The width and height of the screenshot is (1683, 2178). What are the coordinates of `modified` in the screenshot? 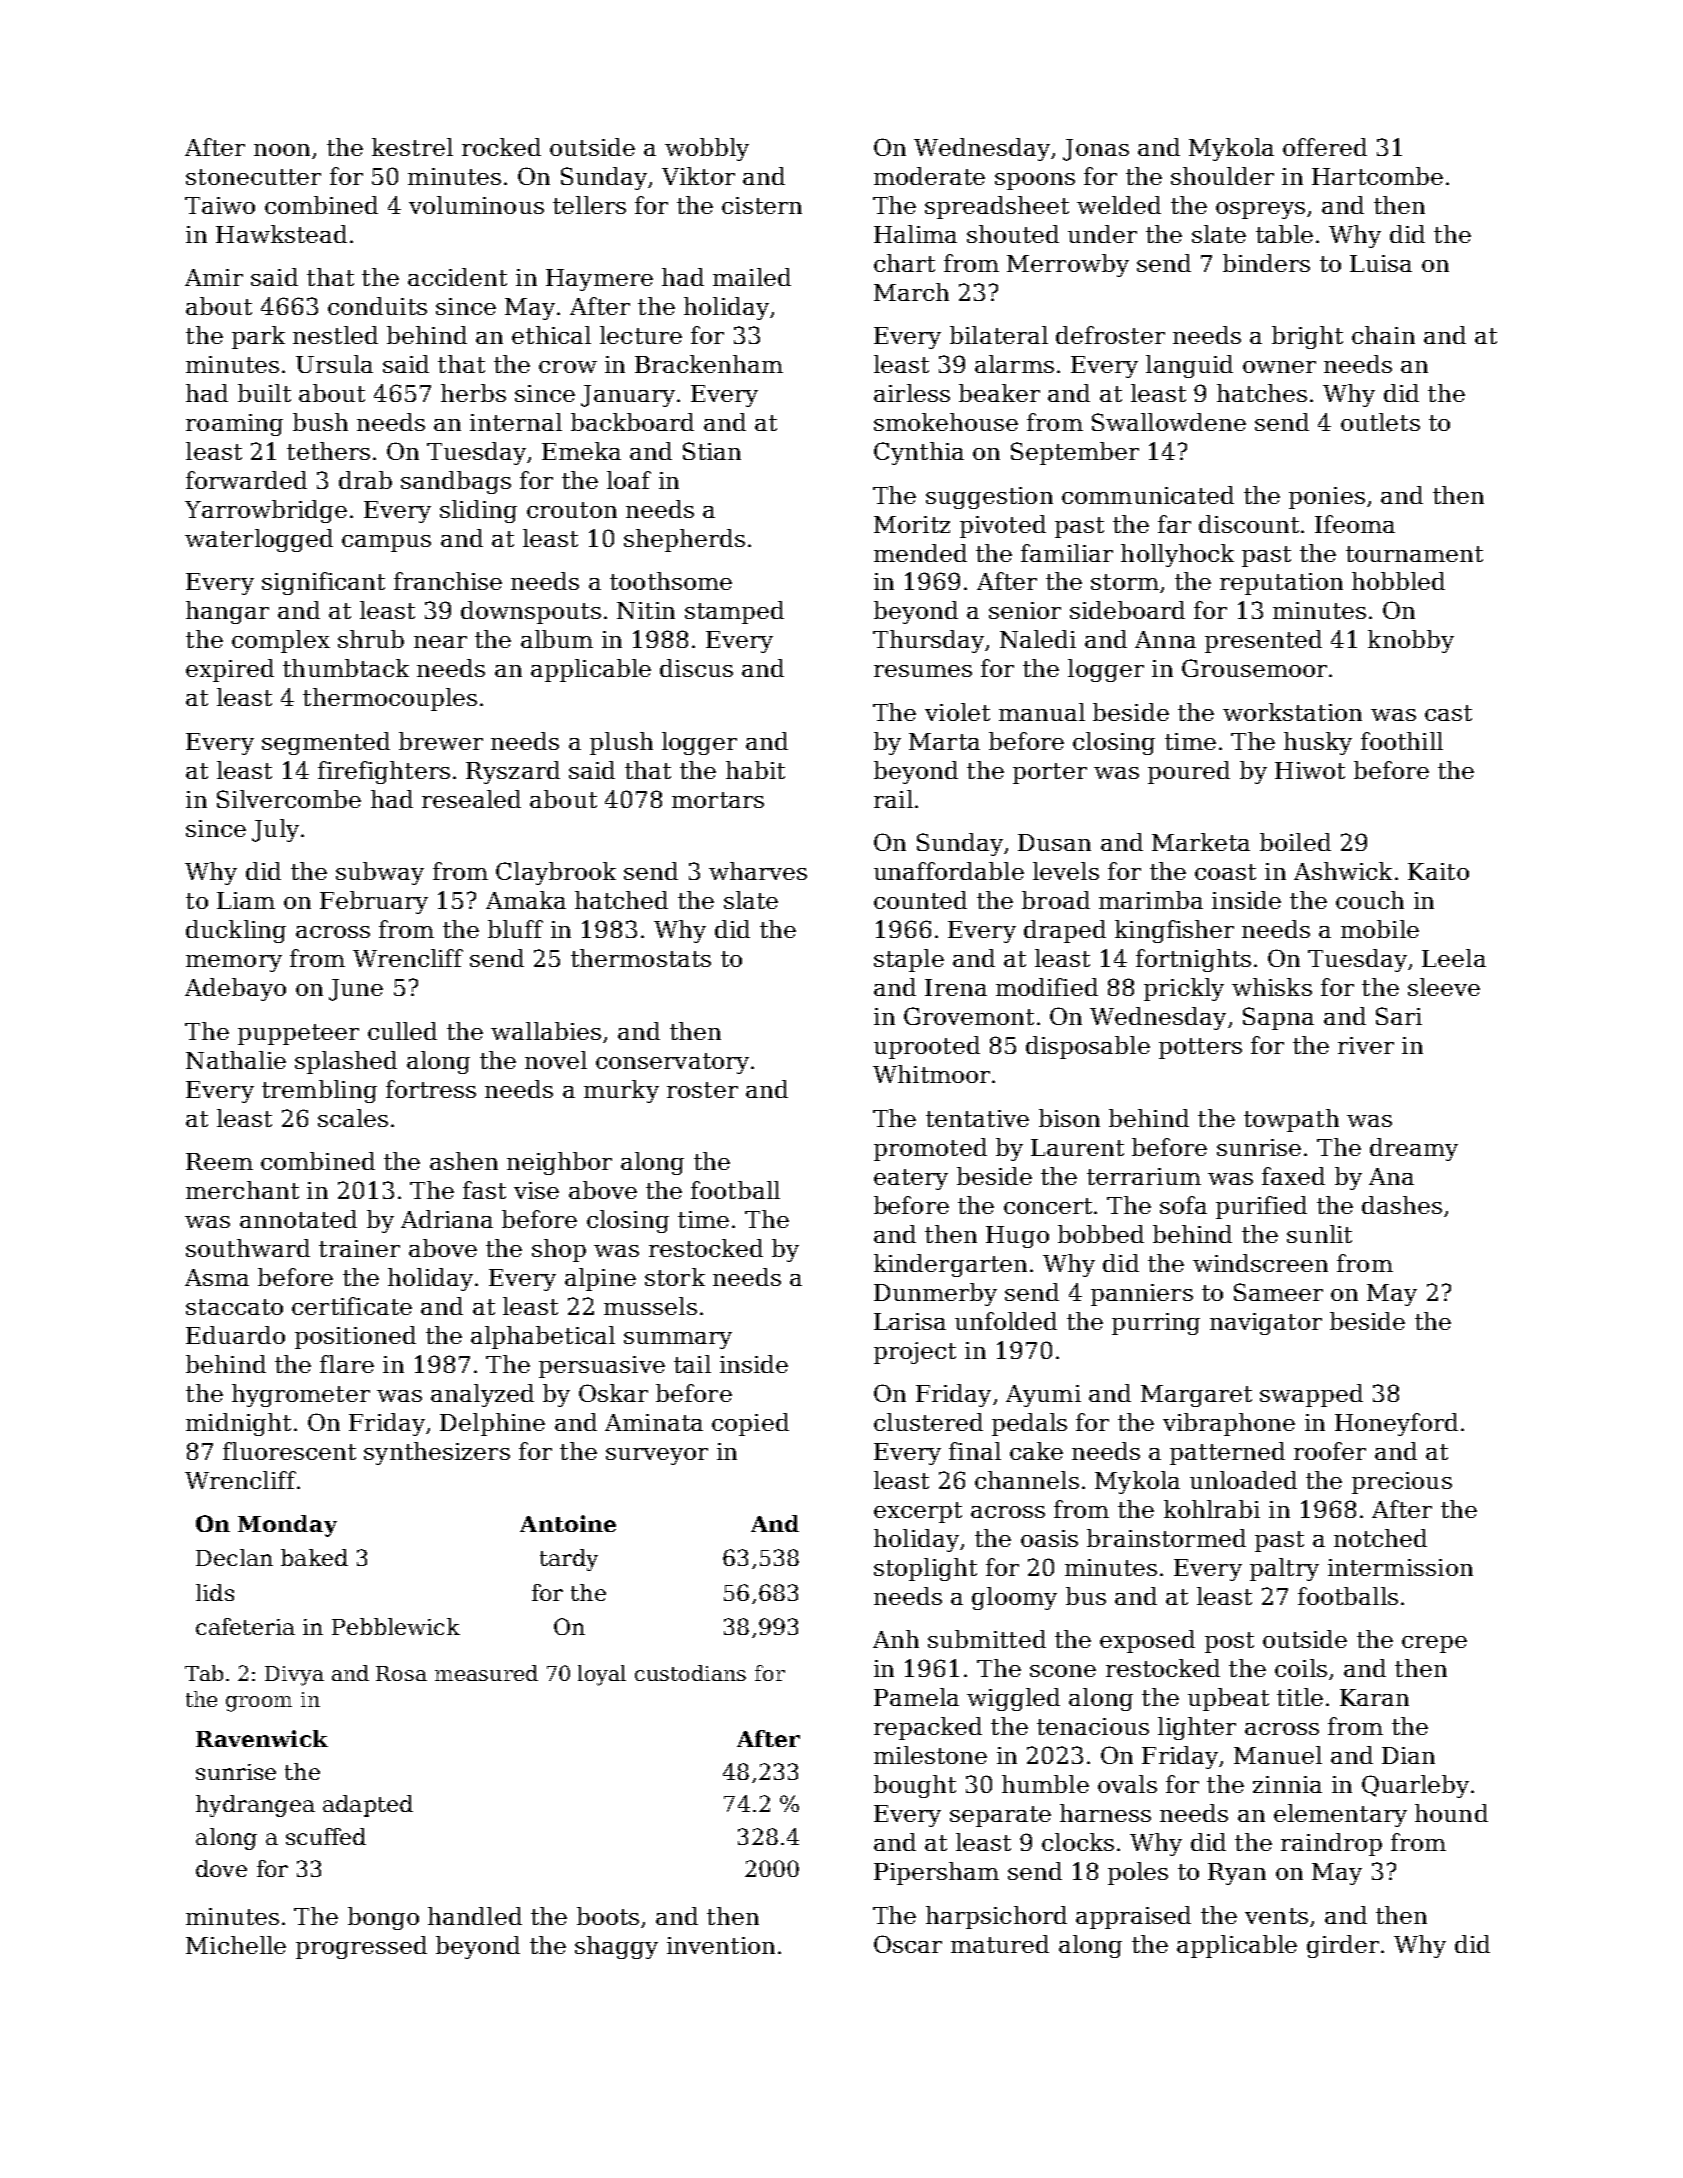 It's located at (1047, 987).
